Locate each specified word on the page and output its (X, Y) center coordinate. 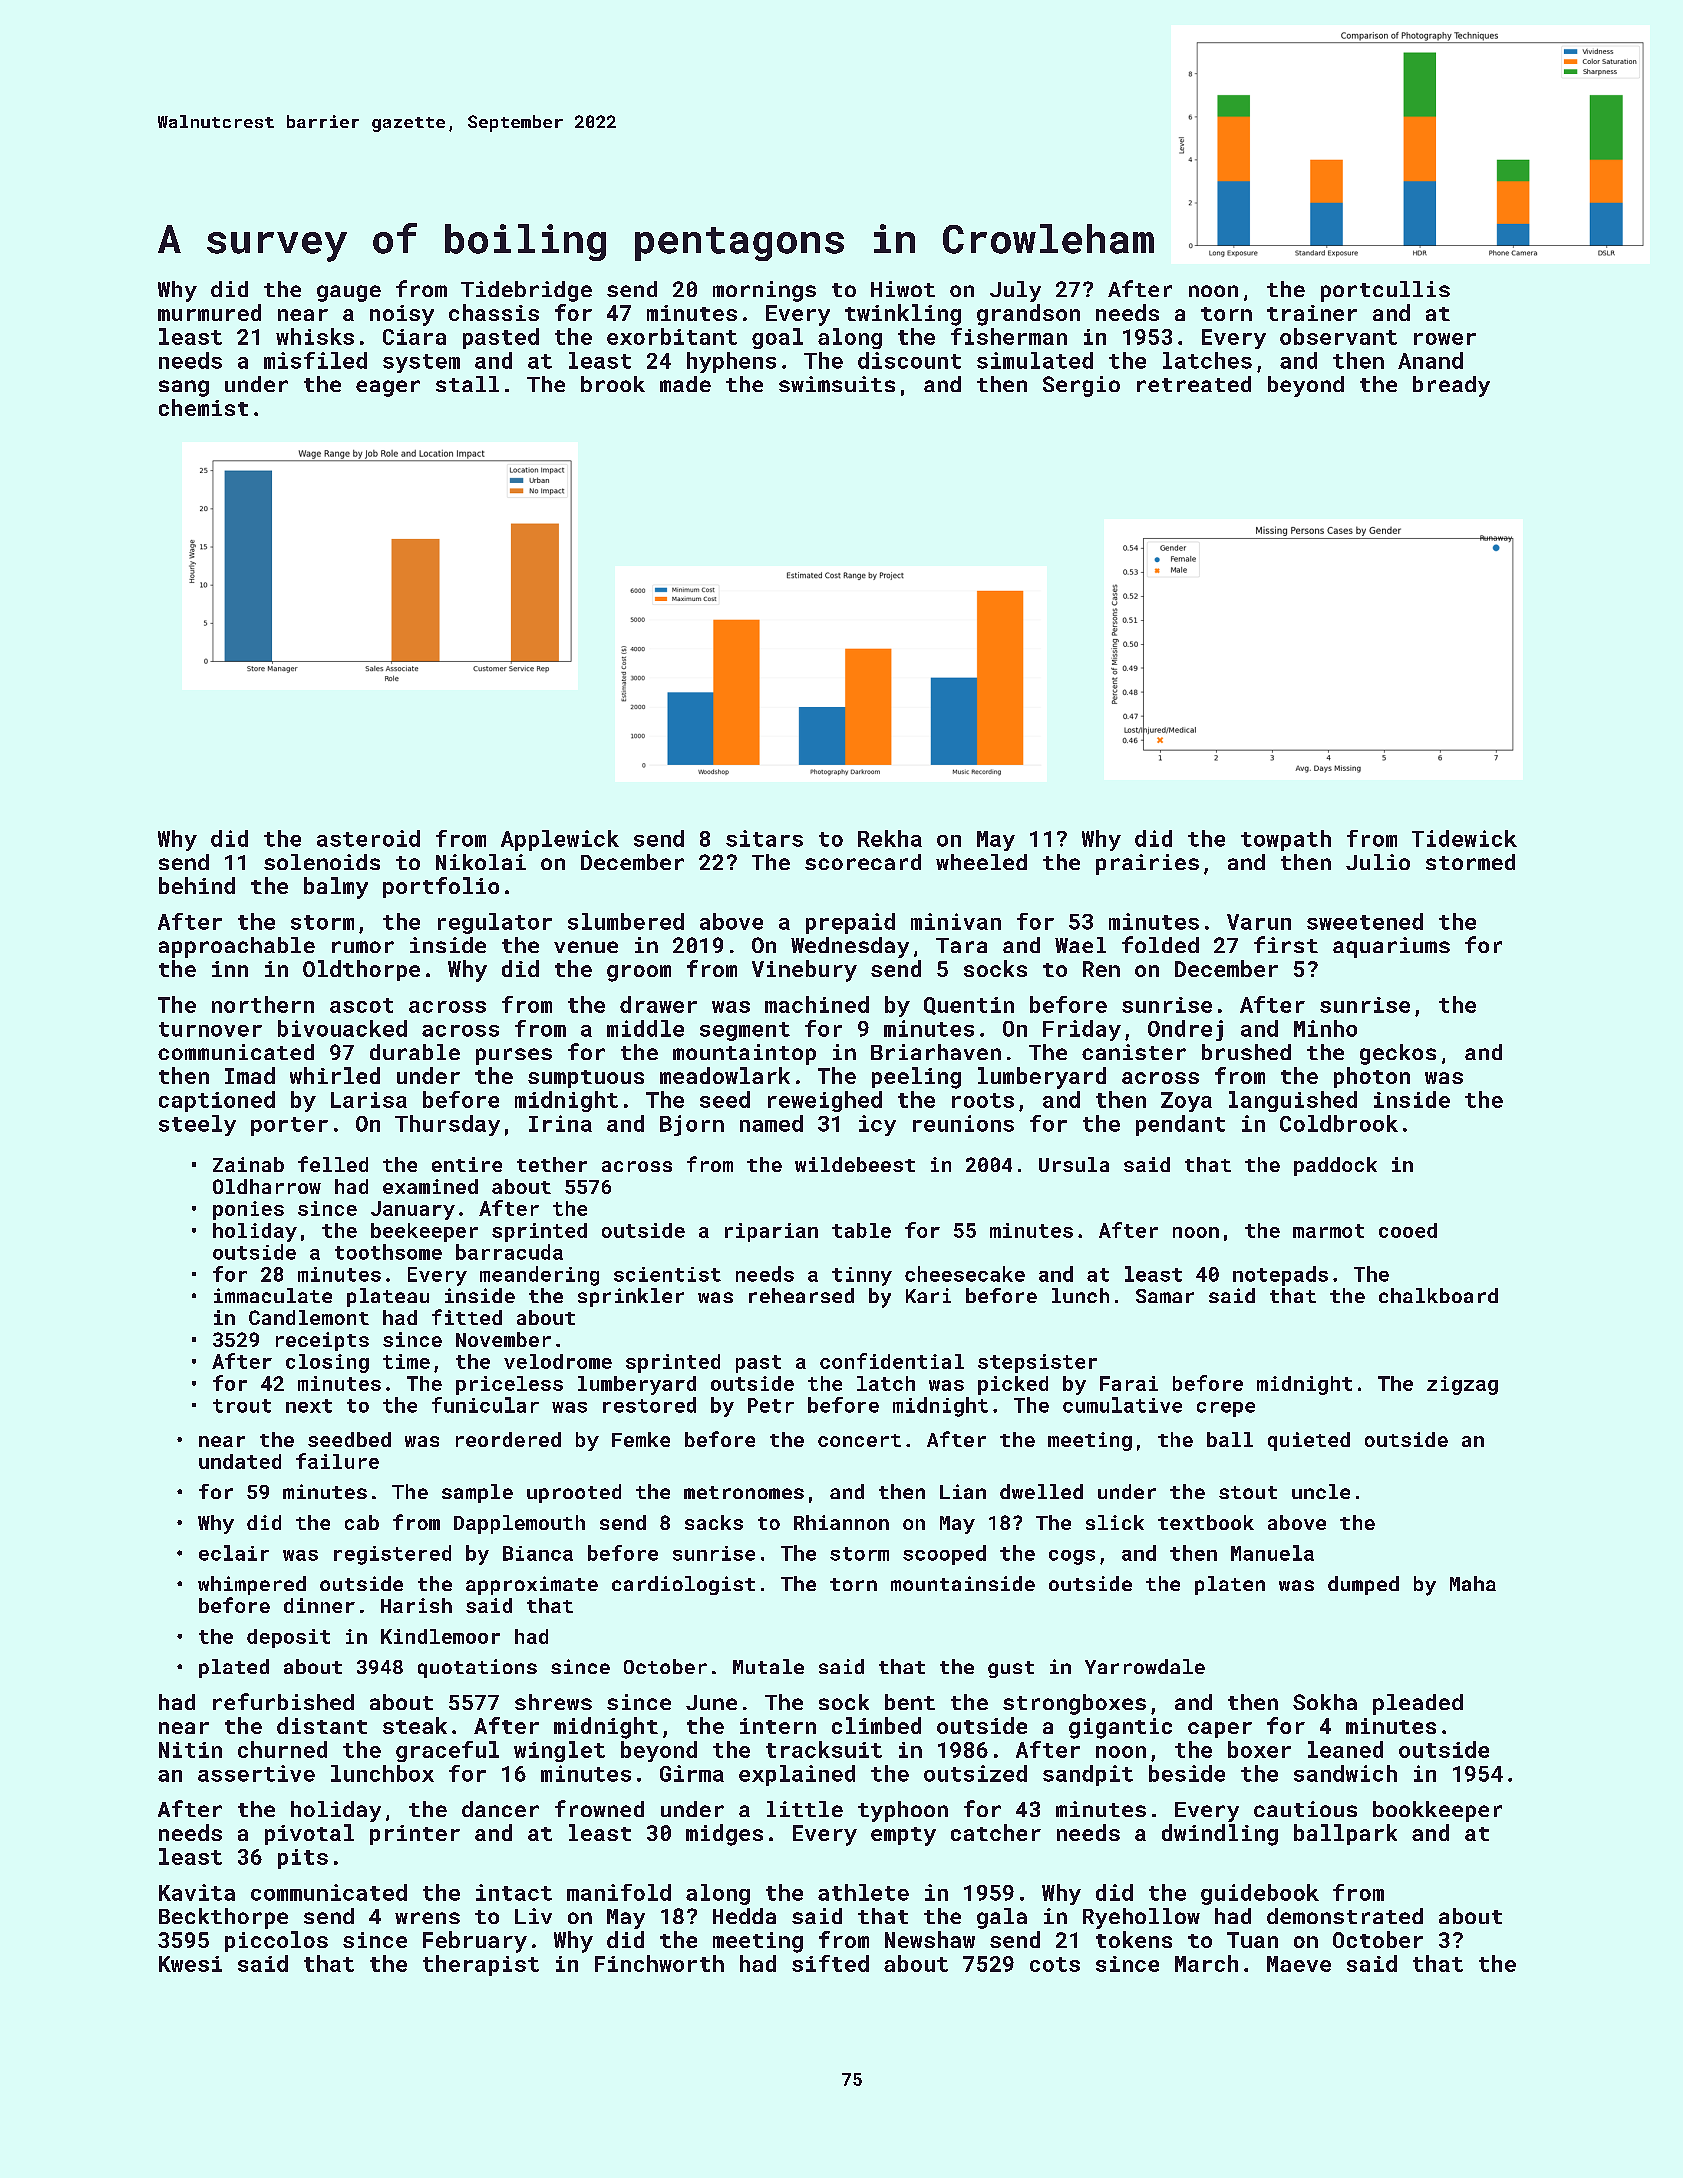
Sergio (1081, 386)
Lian (963, 1491)
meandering (539, 1276)
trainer (1312, 313)
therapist (481, 1965)
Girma (692, 1773)
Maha (1473, 1583)
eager (388, 388)
